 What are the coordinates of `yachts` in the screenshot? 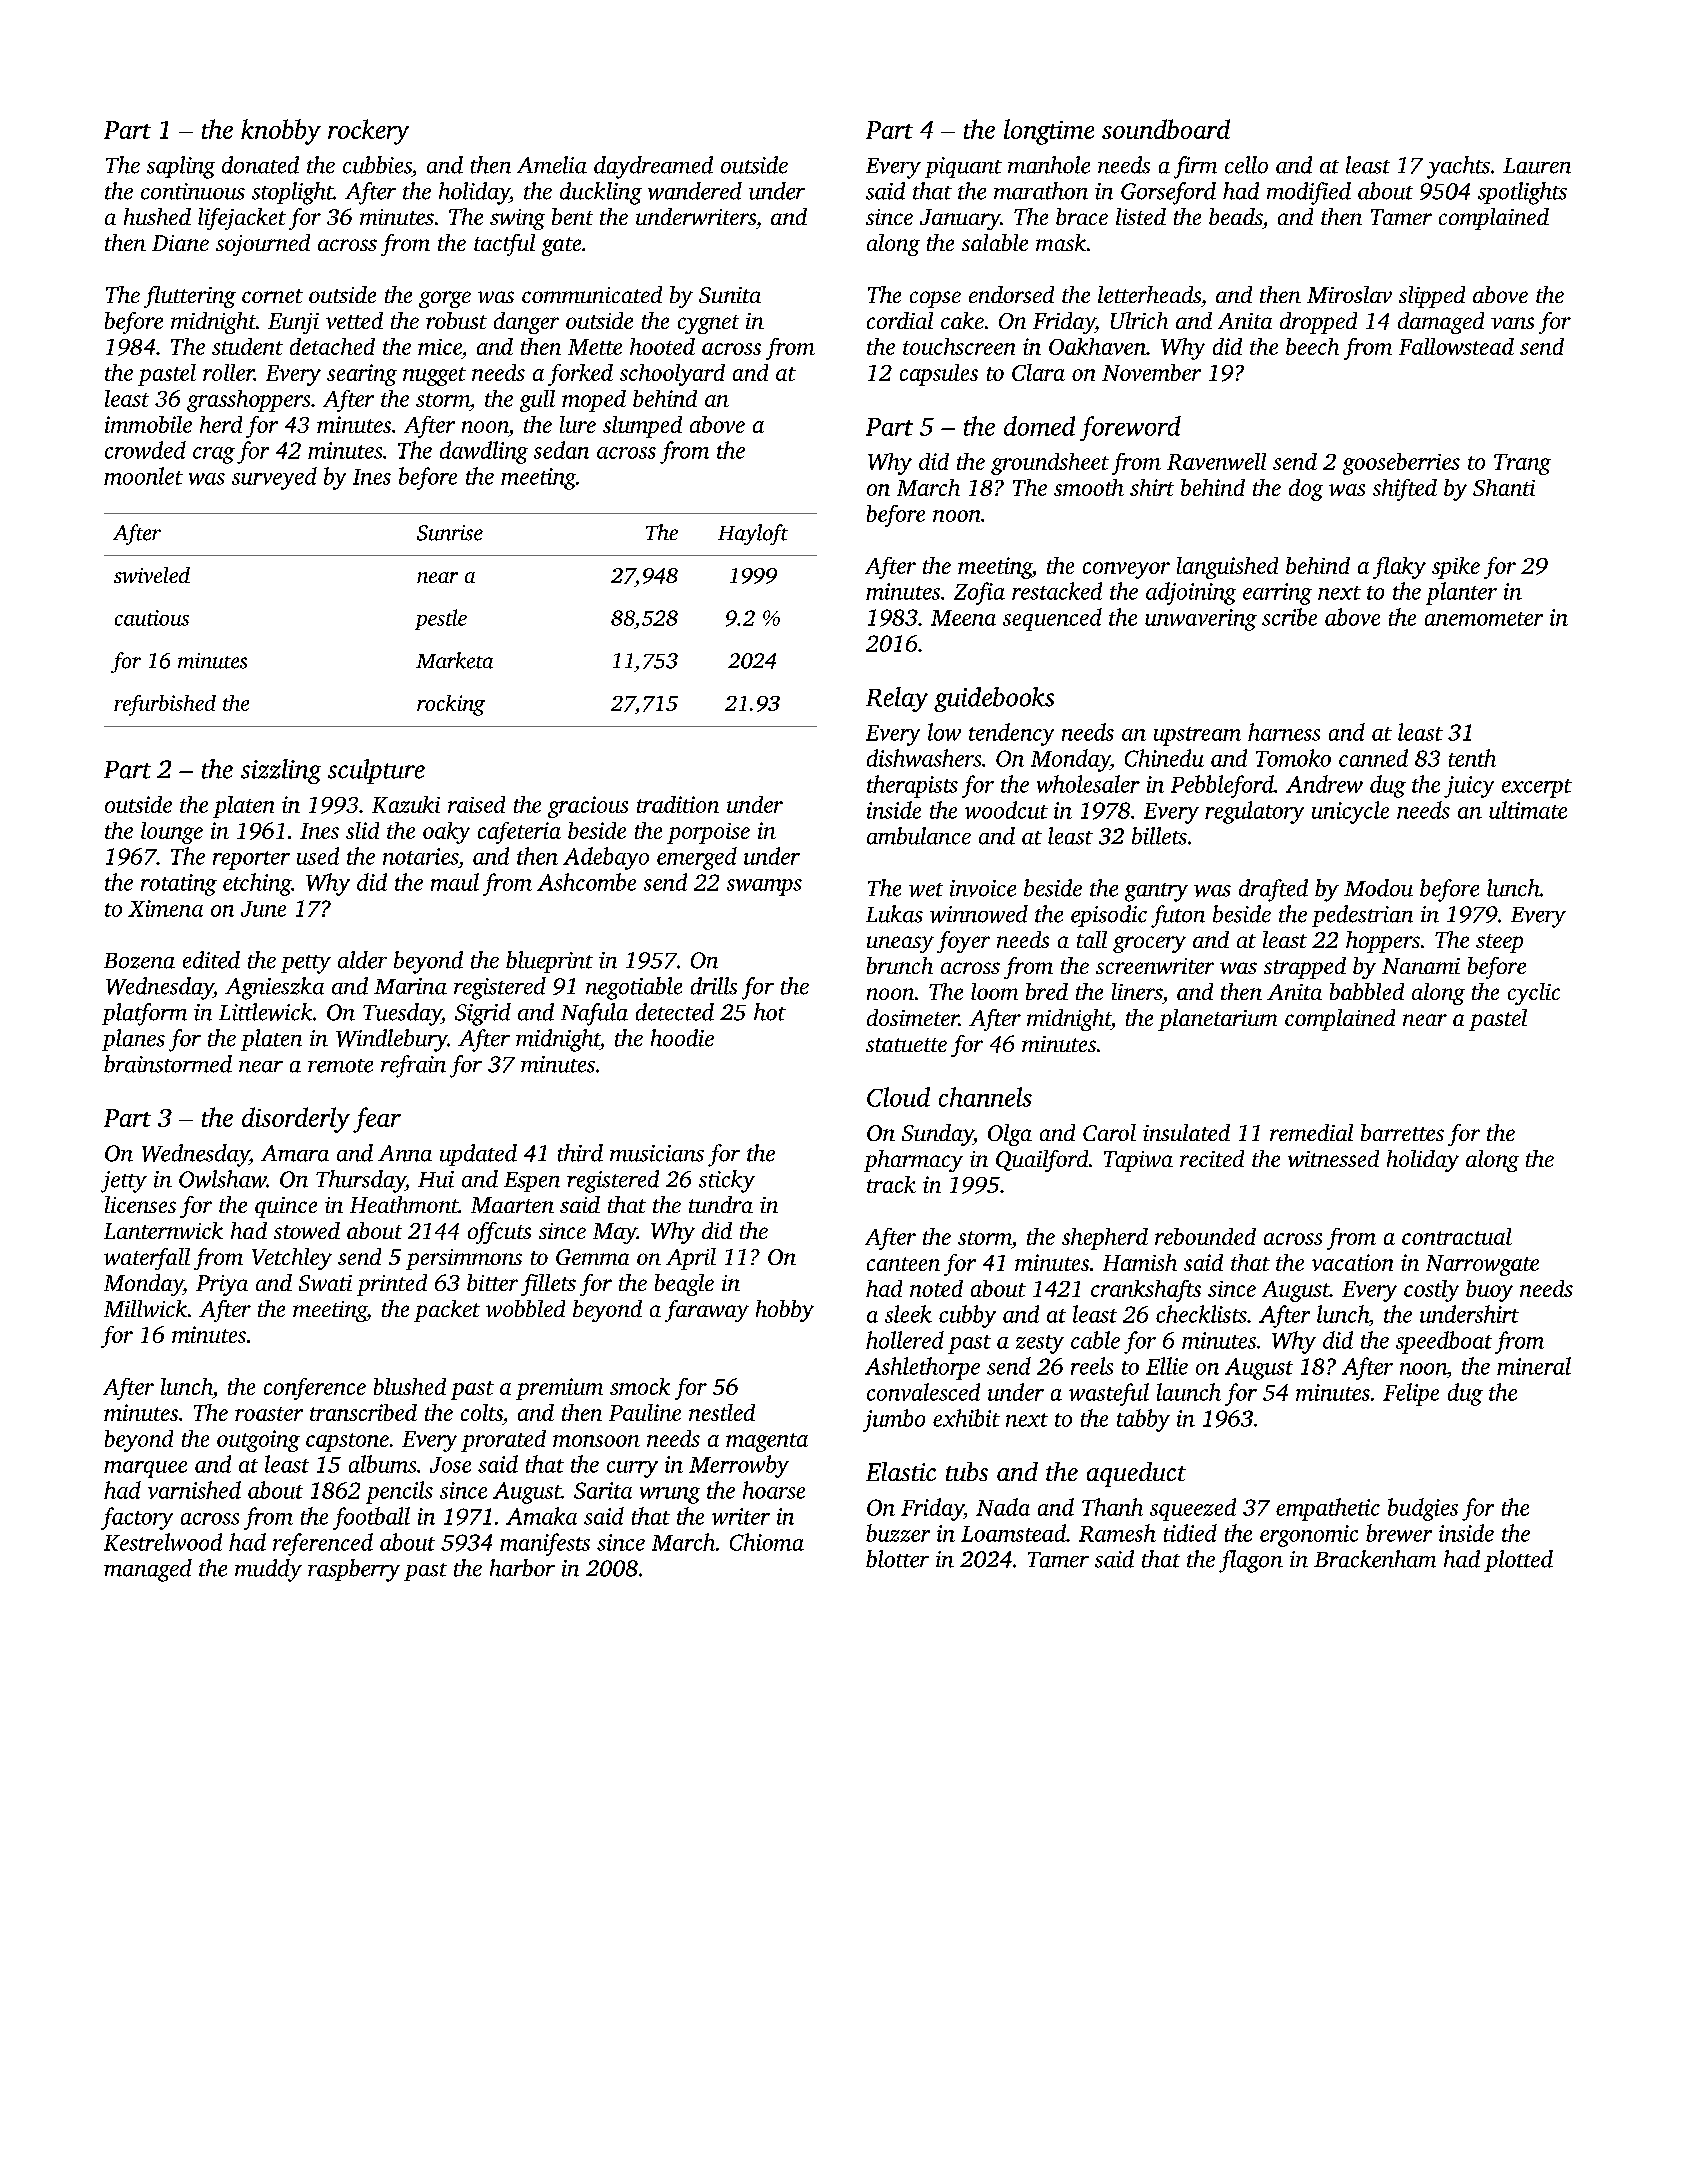 It's located at (1458, 167).
